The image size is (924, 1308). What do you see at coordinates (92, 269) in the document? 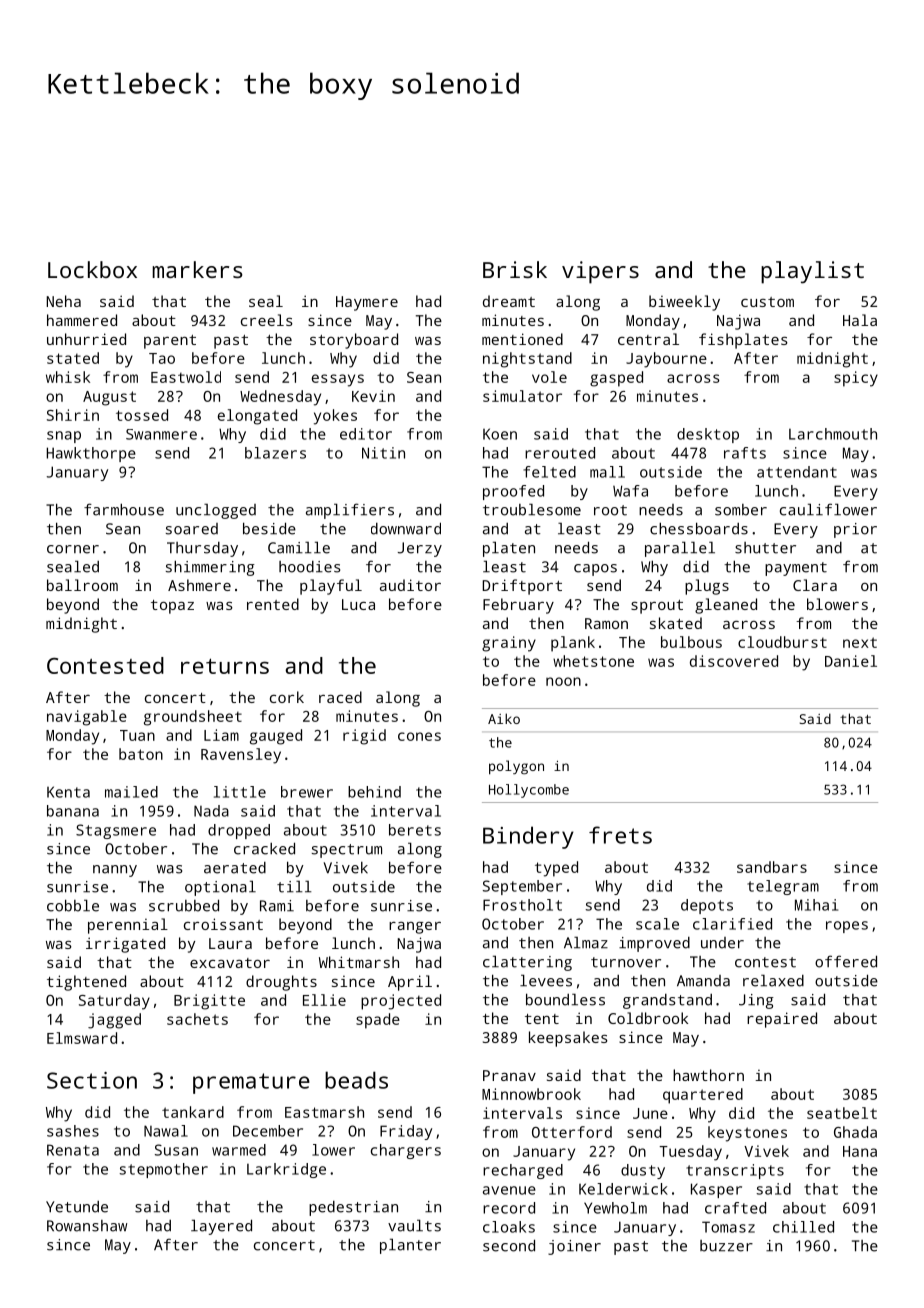
I see `Lockbox` at bounding box center [92, 269].
